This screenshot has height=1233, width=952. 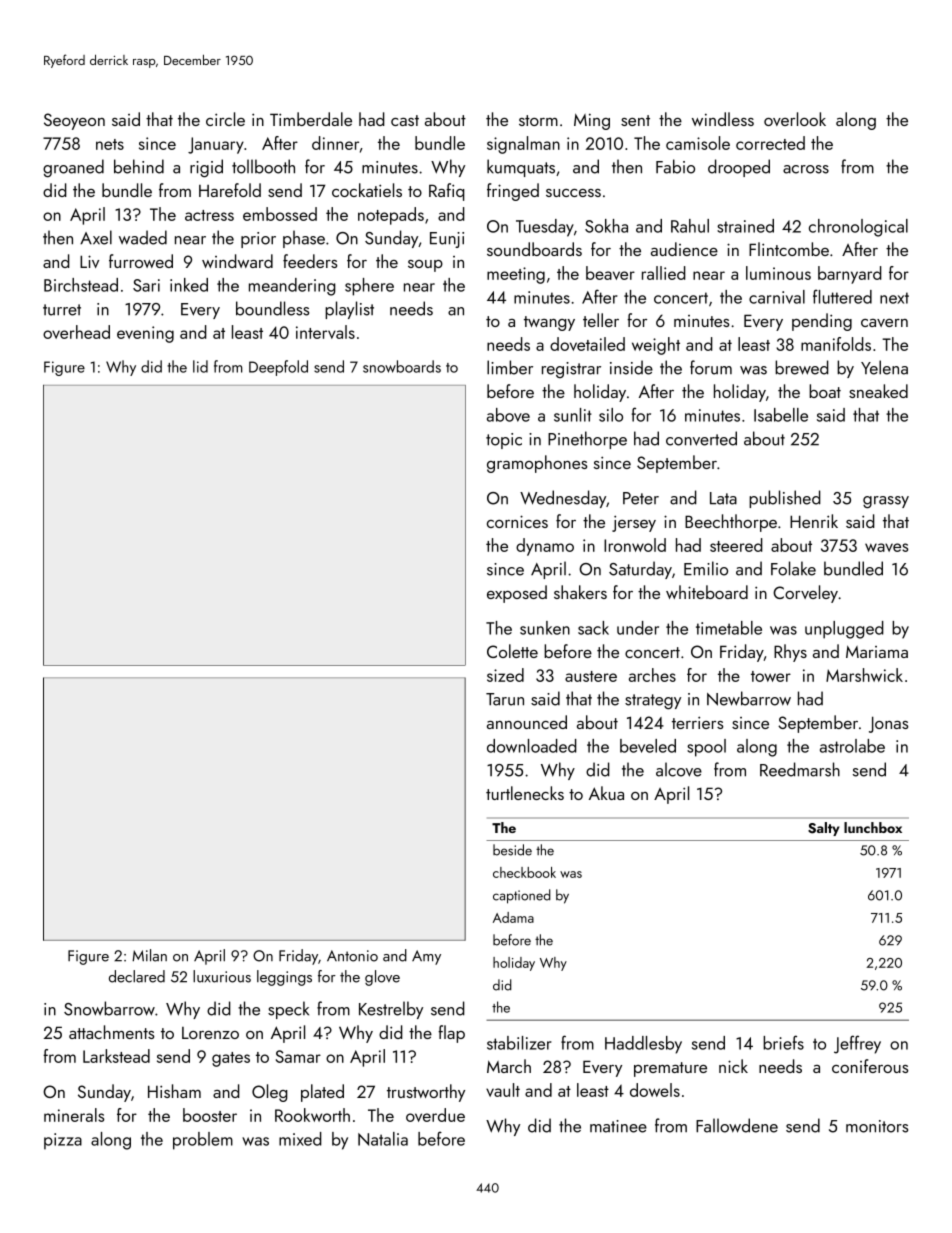 I want to click on Fallowdene, so click(x=737, y=1125).
